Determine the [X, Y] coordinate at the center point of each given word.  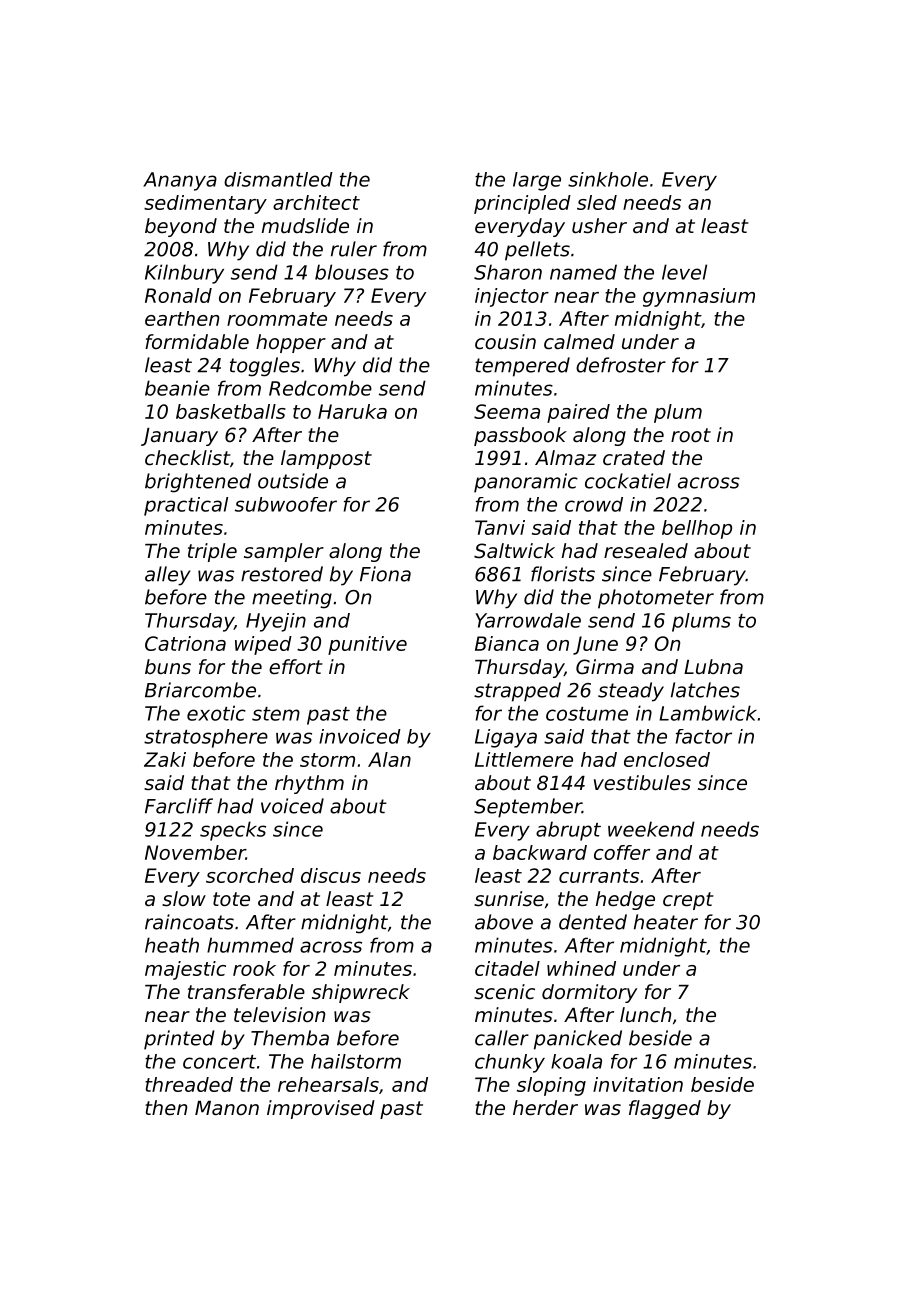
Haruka [352, 411]
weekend [651, 829]
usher [599, 226]
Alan [389, 759]
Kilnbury [184, 274]
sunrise [509, 899]
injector [512, 297]
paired [578, 413]
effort [296, 667]
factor [704, 736]
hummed [250, 945]
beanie [177, 388]
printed [179, 1040]
